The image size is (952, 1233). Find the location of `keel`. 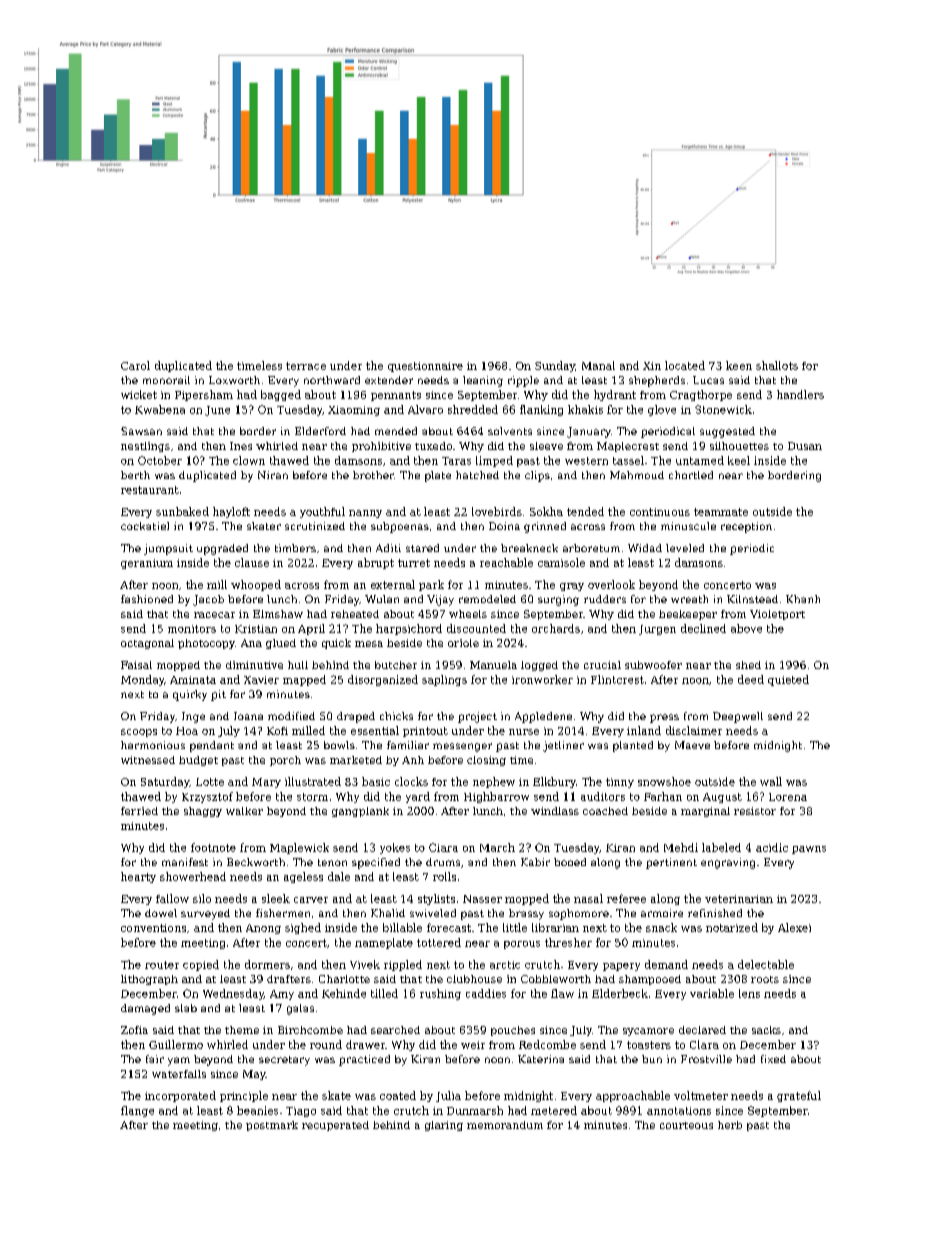

keel is located at coordinates (739, 460).
